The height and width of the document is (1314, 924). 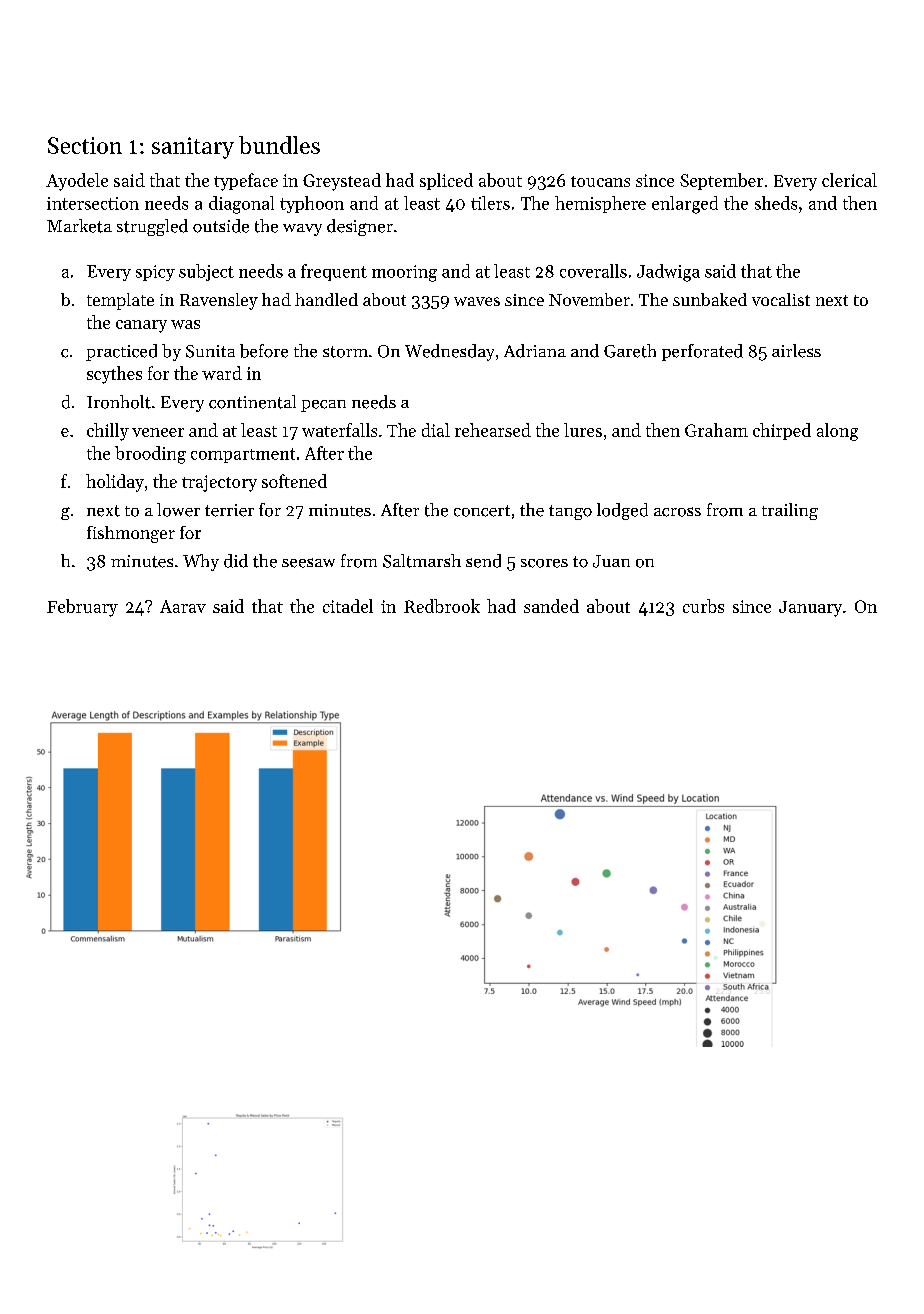 I want to click on Marketa, so click(x=79, y=226).
